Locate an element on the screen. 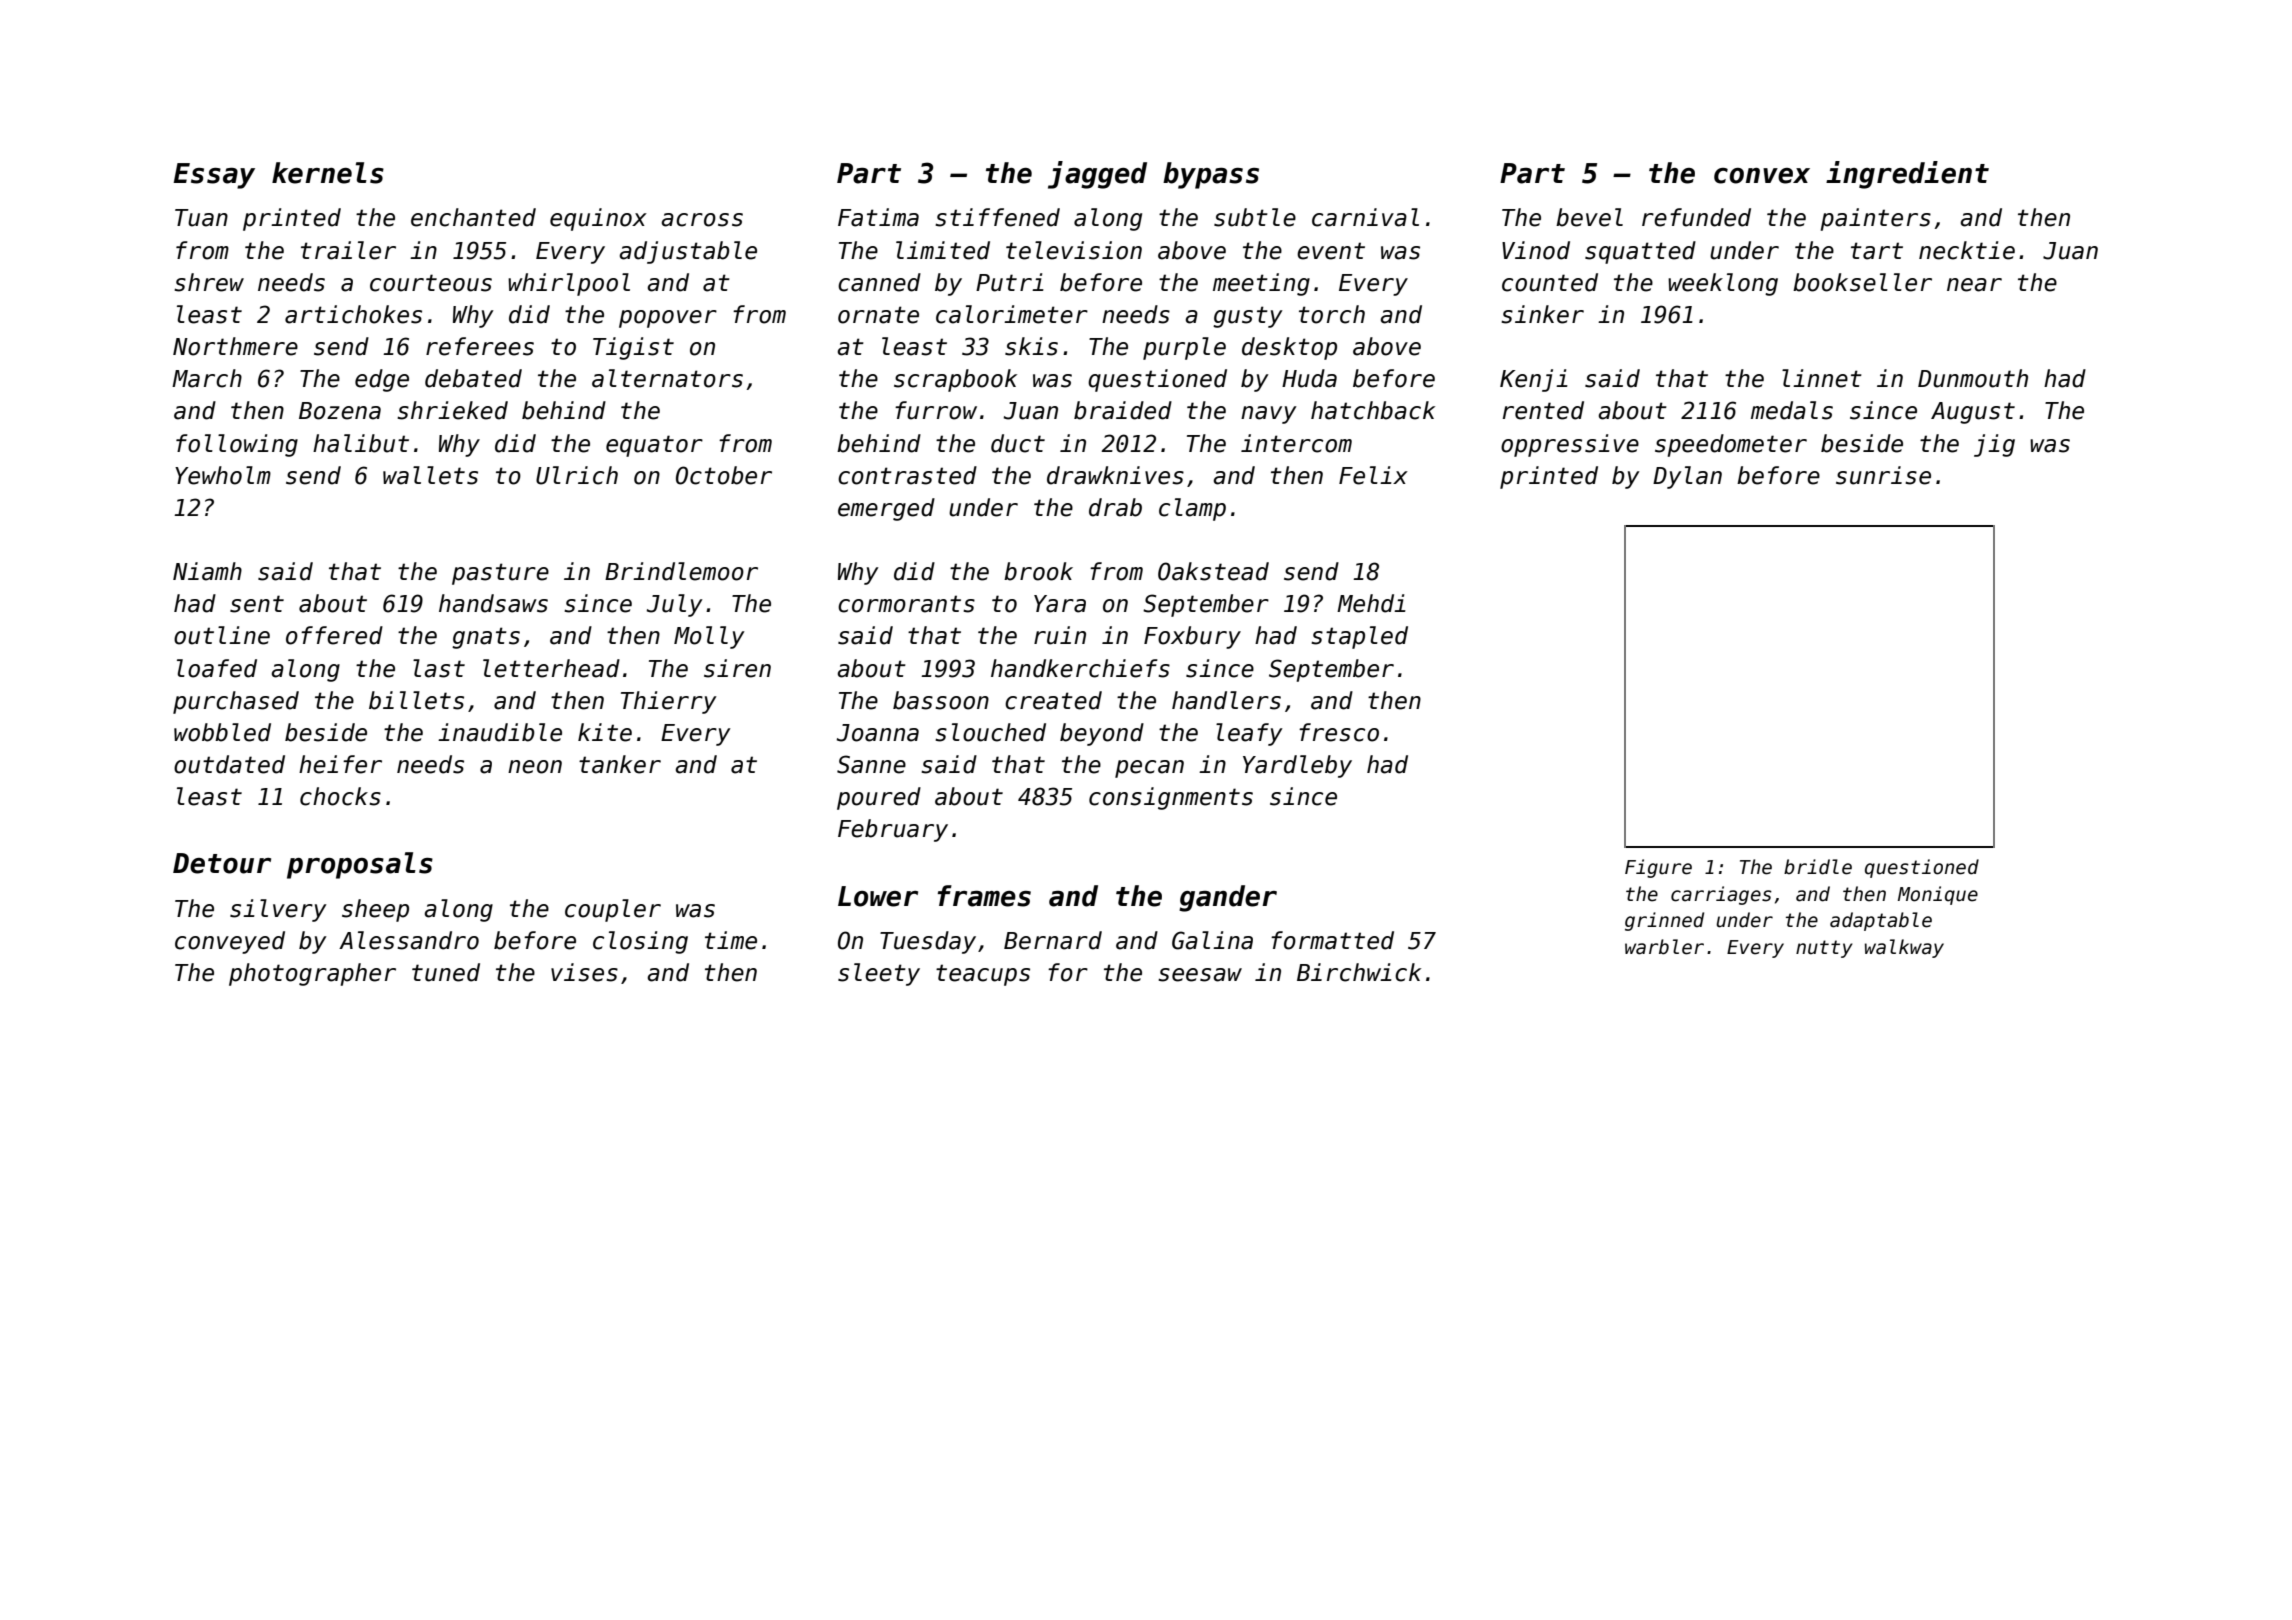  necktie is located at coordinates (1967, 250).
